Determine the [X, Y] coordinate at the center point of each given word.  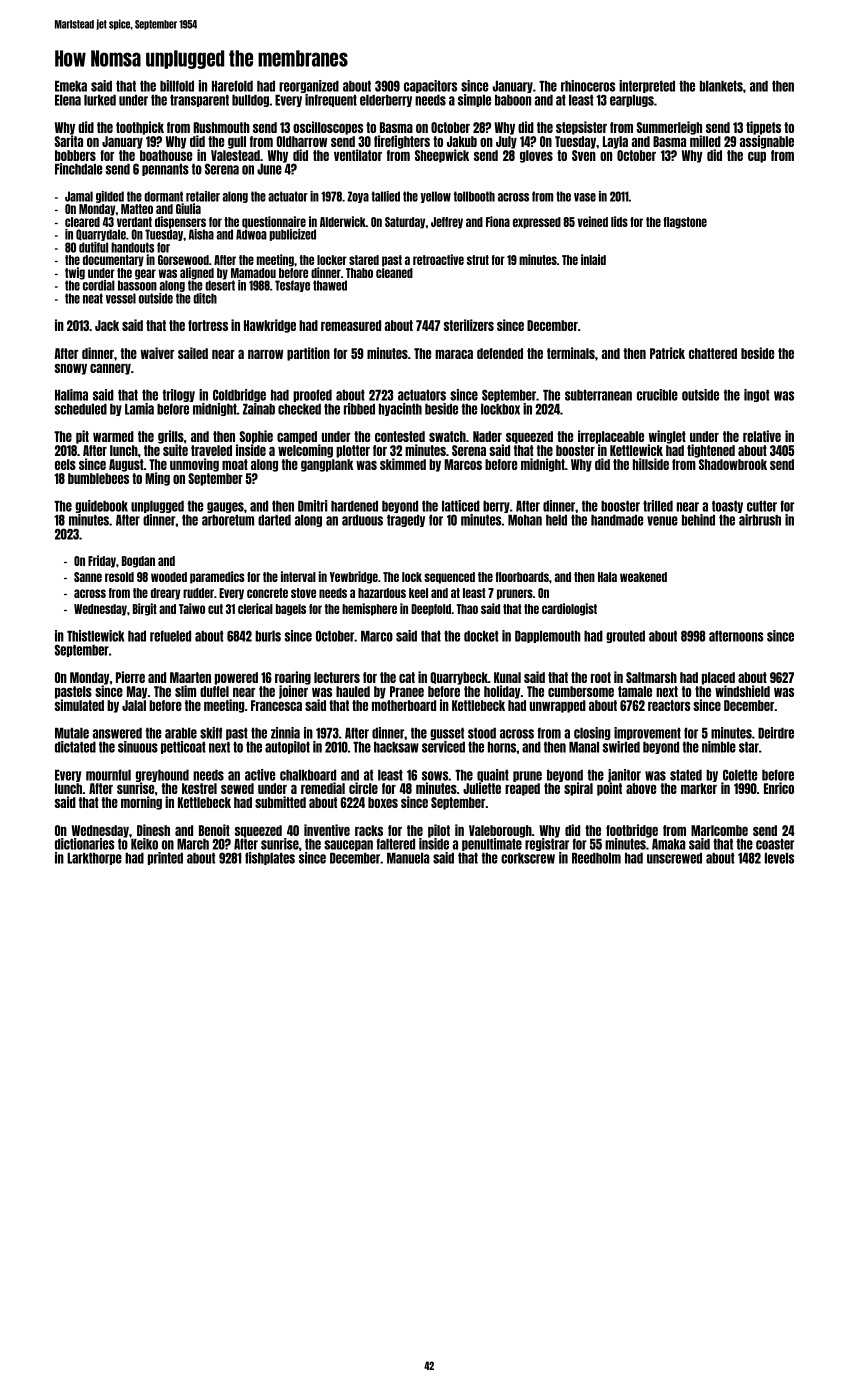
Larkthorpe [94, 859]
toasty [727, 507]
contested [400, 436]
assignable [767, 142]
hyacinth [400, 409]
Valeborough [500, 831]
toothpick [140, 128]
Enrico [779, 788]
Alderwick [343, 221]
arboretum [228, 520]
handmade [617, 520]
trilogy [178, 395]
